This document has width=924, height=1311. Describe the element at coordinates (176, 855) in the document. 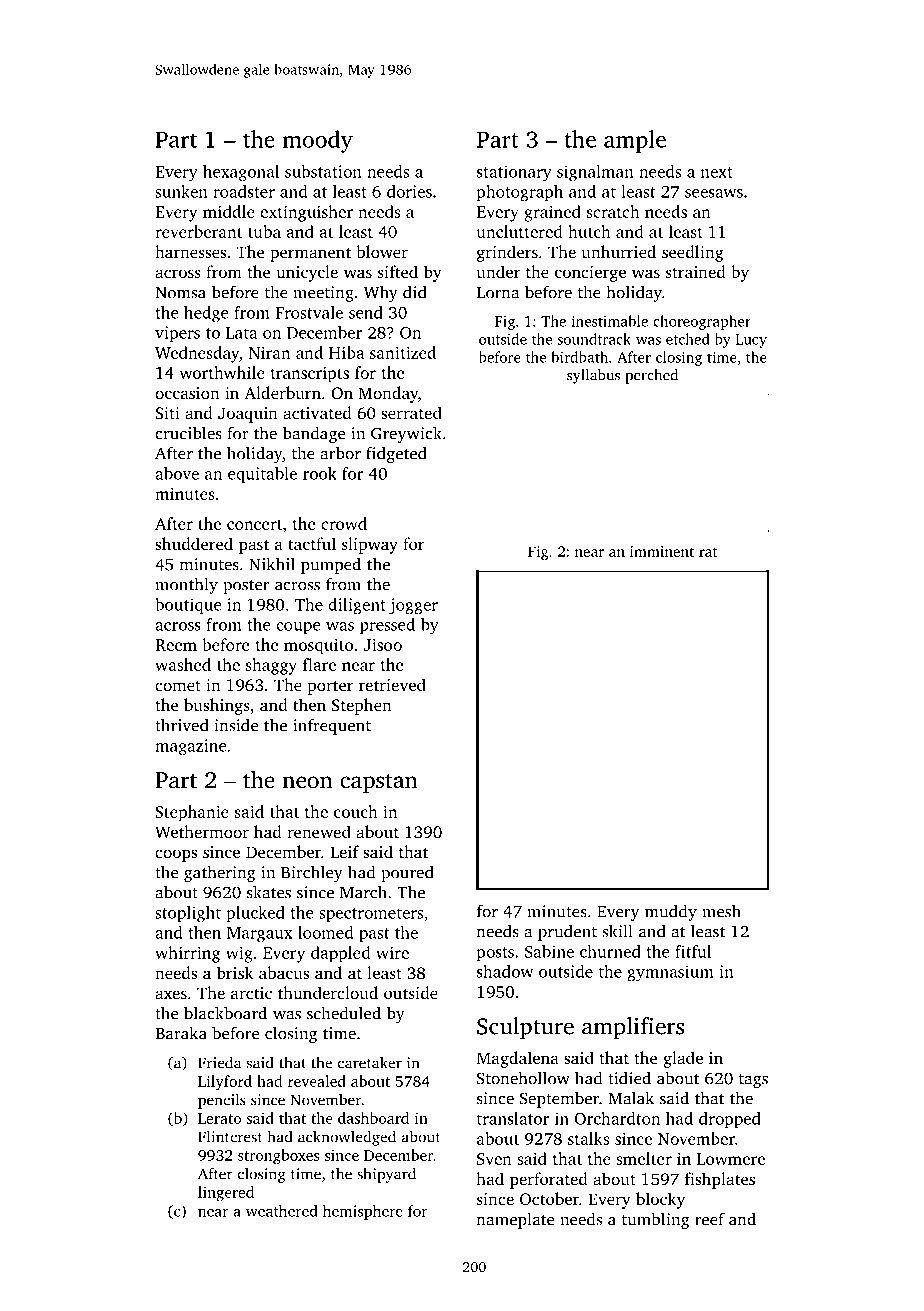

I see `coops` at that location.
